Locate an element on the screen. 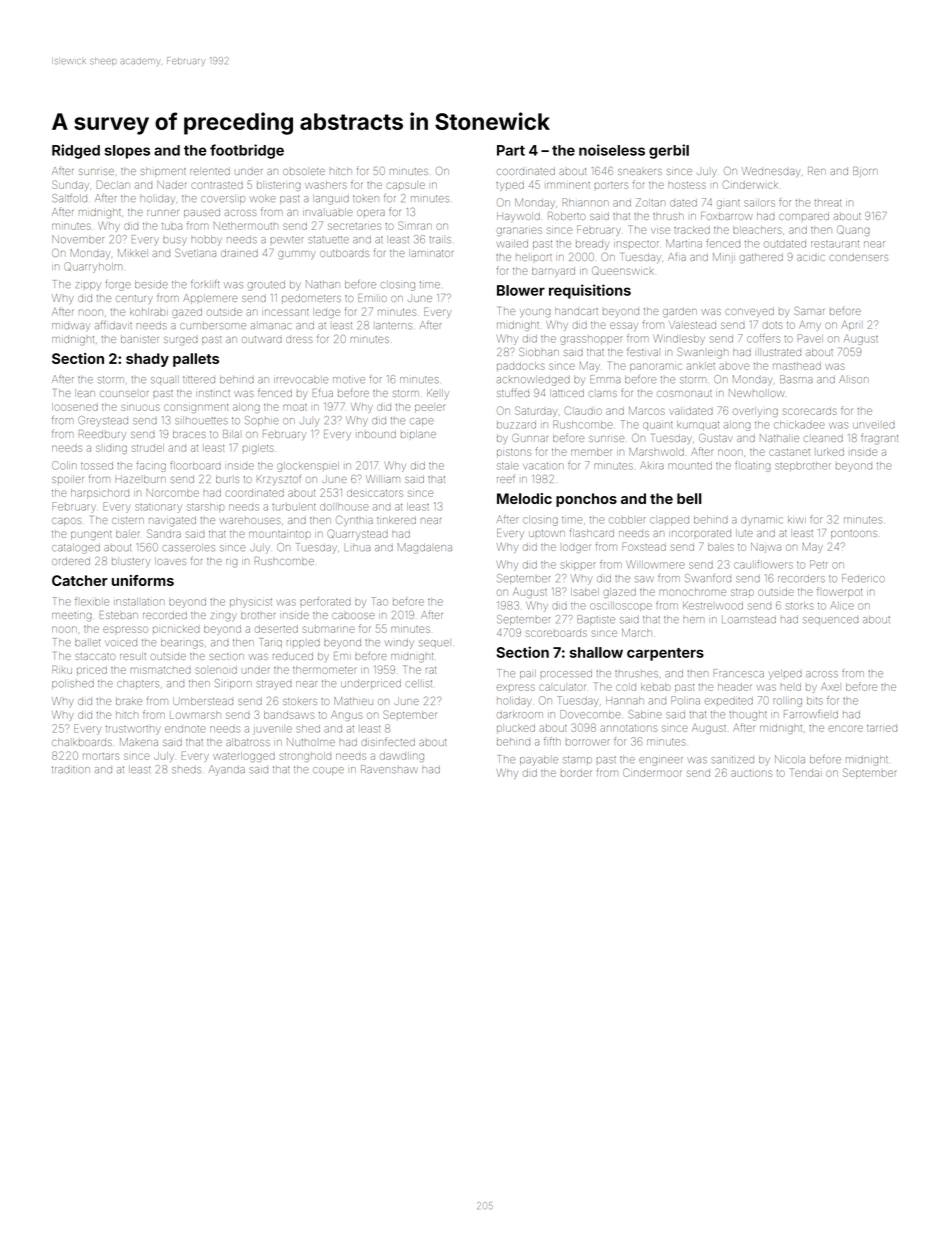  typed is located at coordinates (510, 186).
